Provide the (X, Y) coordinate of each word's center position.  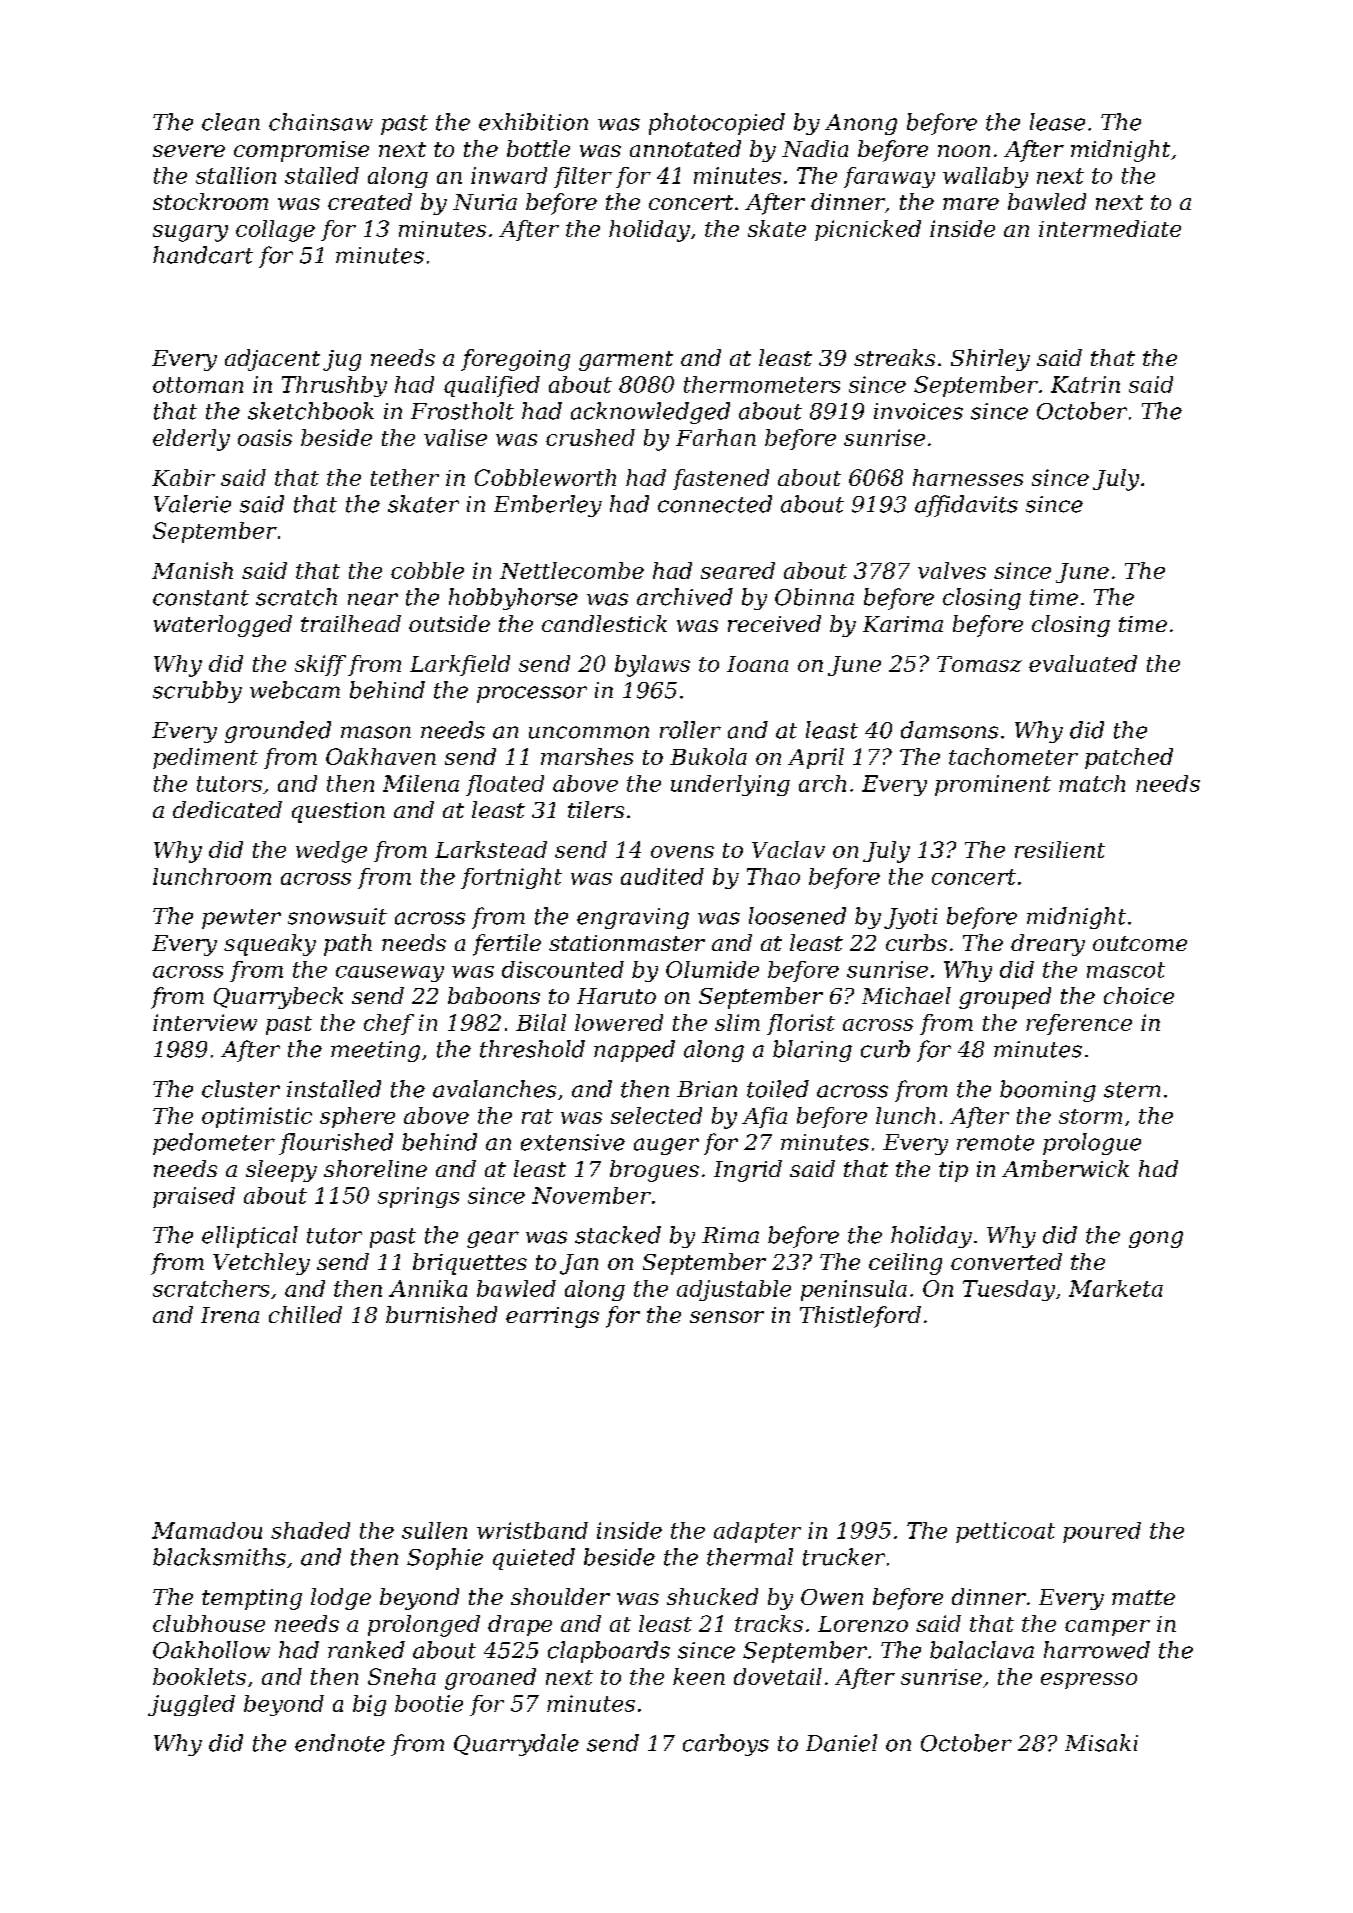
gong (1156, 1239)
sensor (727, 1317)
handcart (203, 255)
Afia (764, 1117)
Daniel (841, 1743)
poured (1102, 1532)
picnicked (868, 230)
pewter (241, 919)
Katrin (1085, 384)
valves (952, 570)
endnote (340, 1743)
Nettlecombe (572, 570)
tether (405, 477)
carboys (726, 1745)
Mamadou (207, 1530)
